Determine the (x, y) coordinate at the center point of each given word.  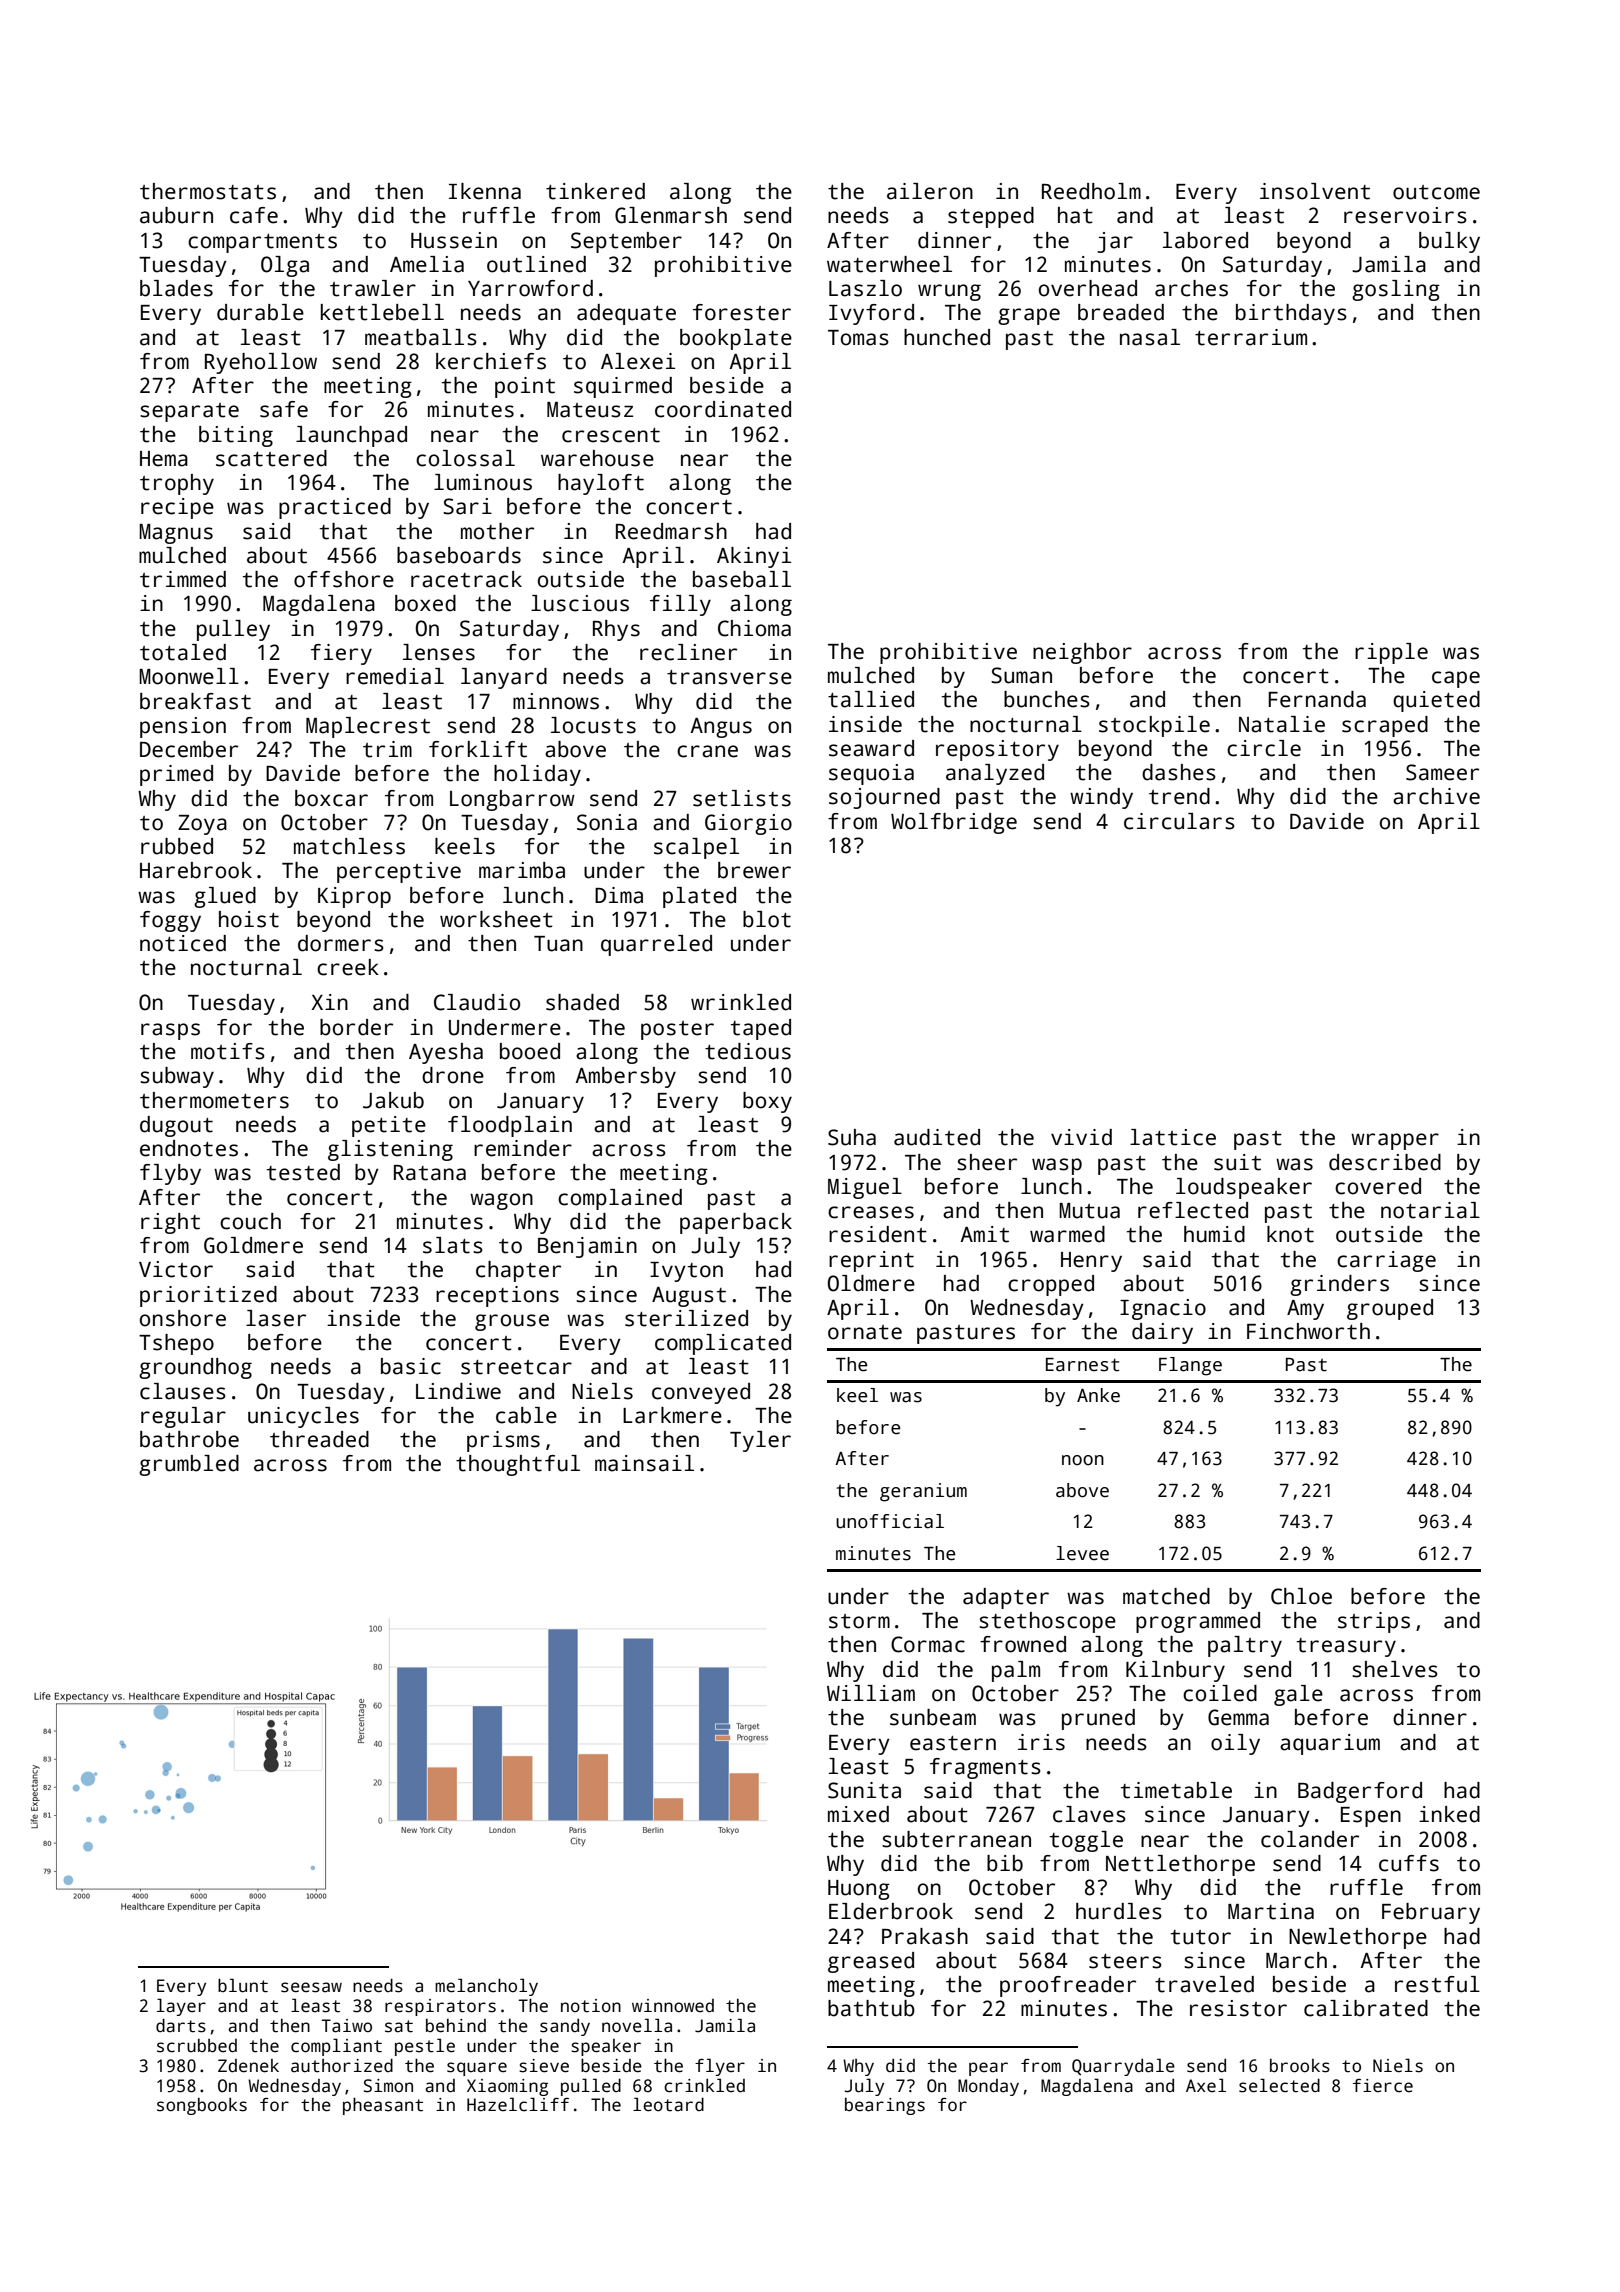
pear (988, 2069)
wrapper (1395, 1141)
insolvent (1315, 191)
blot (767, 919)
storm (859, 1621)
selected (1279, 2085)
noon (1083, 1460)
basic (411, 1366)
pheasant (383, 2106)
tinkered (595, 191)
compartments (262, 243)
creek (348, 967)
